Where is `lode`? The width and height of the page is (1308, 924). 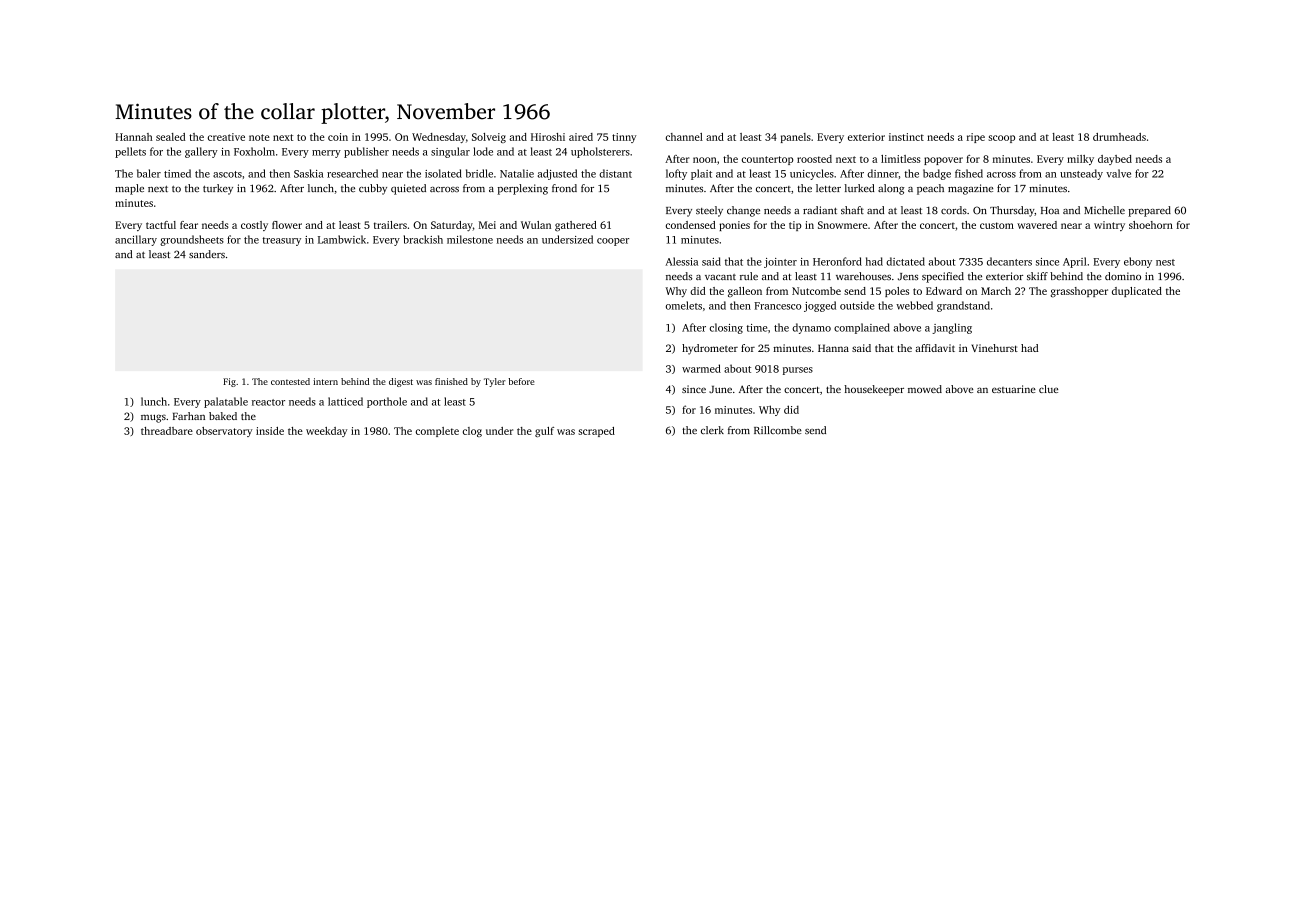 lode is located at coordinates (483, 151).
